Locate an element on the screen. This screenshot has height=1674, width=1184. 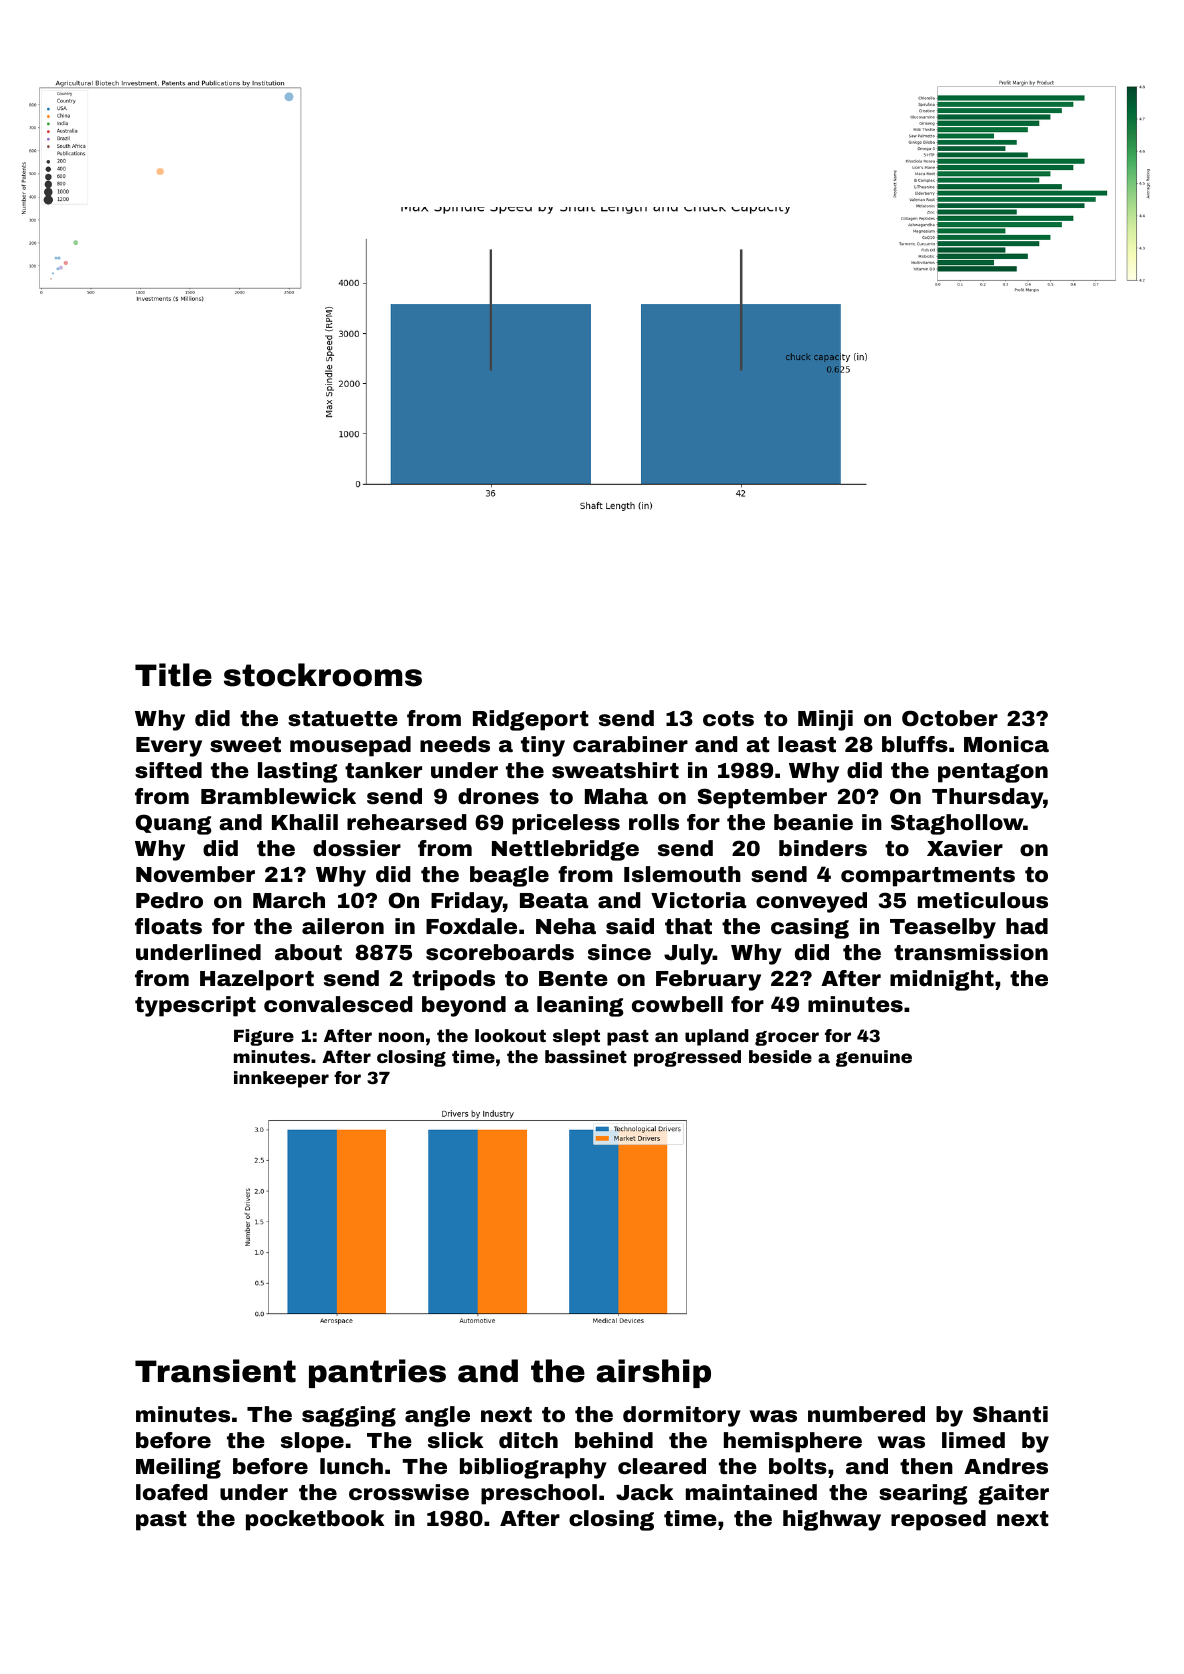
innkeeper is located at coordinates (281, 1079).
